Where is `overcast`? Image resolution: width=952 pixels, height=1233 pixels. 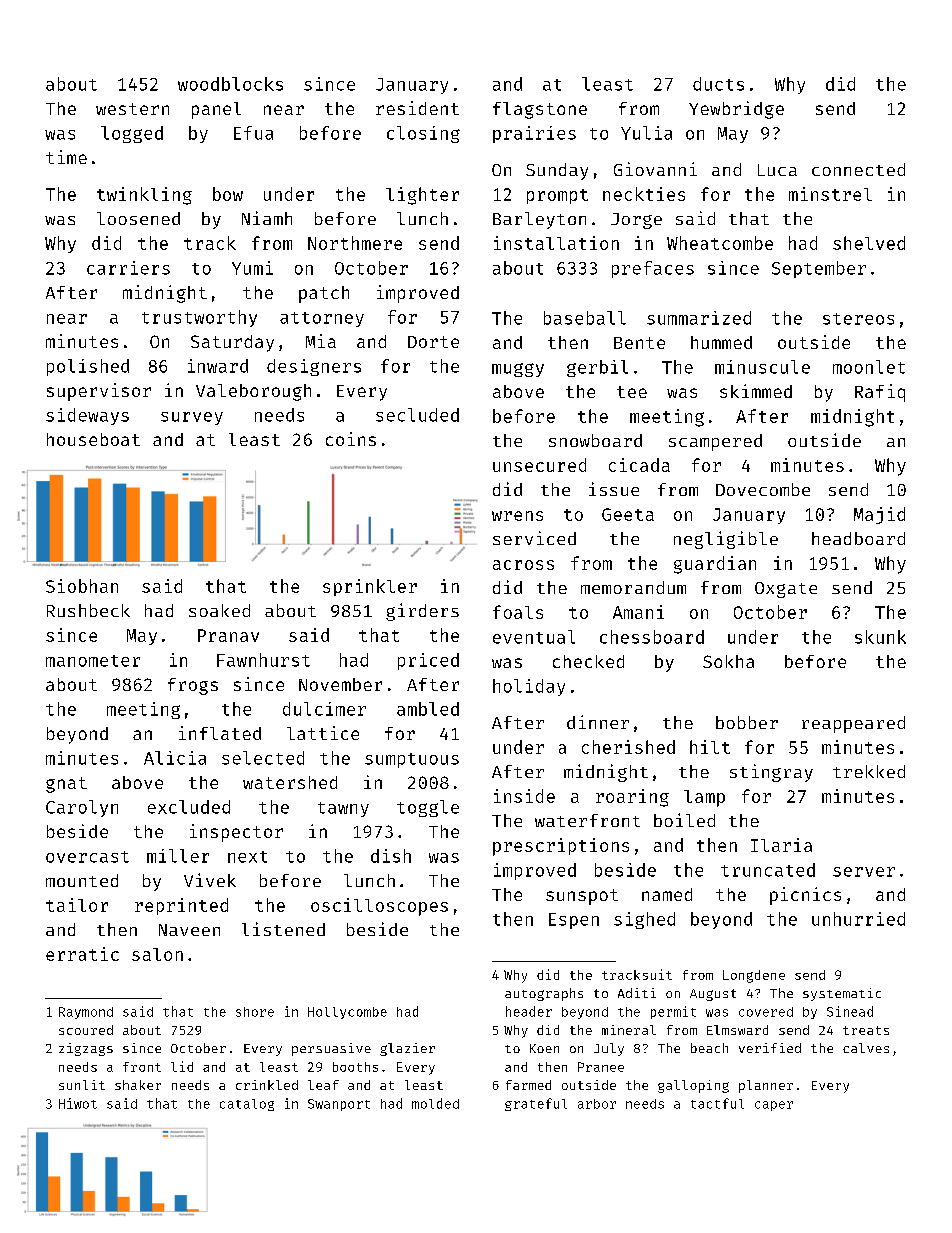
overcast is located at coordinates (87, 857).
